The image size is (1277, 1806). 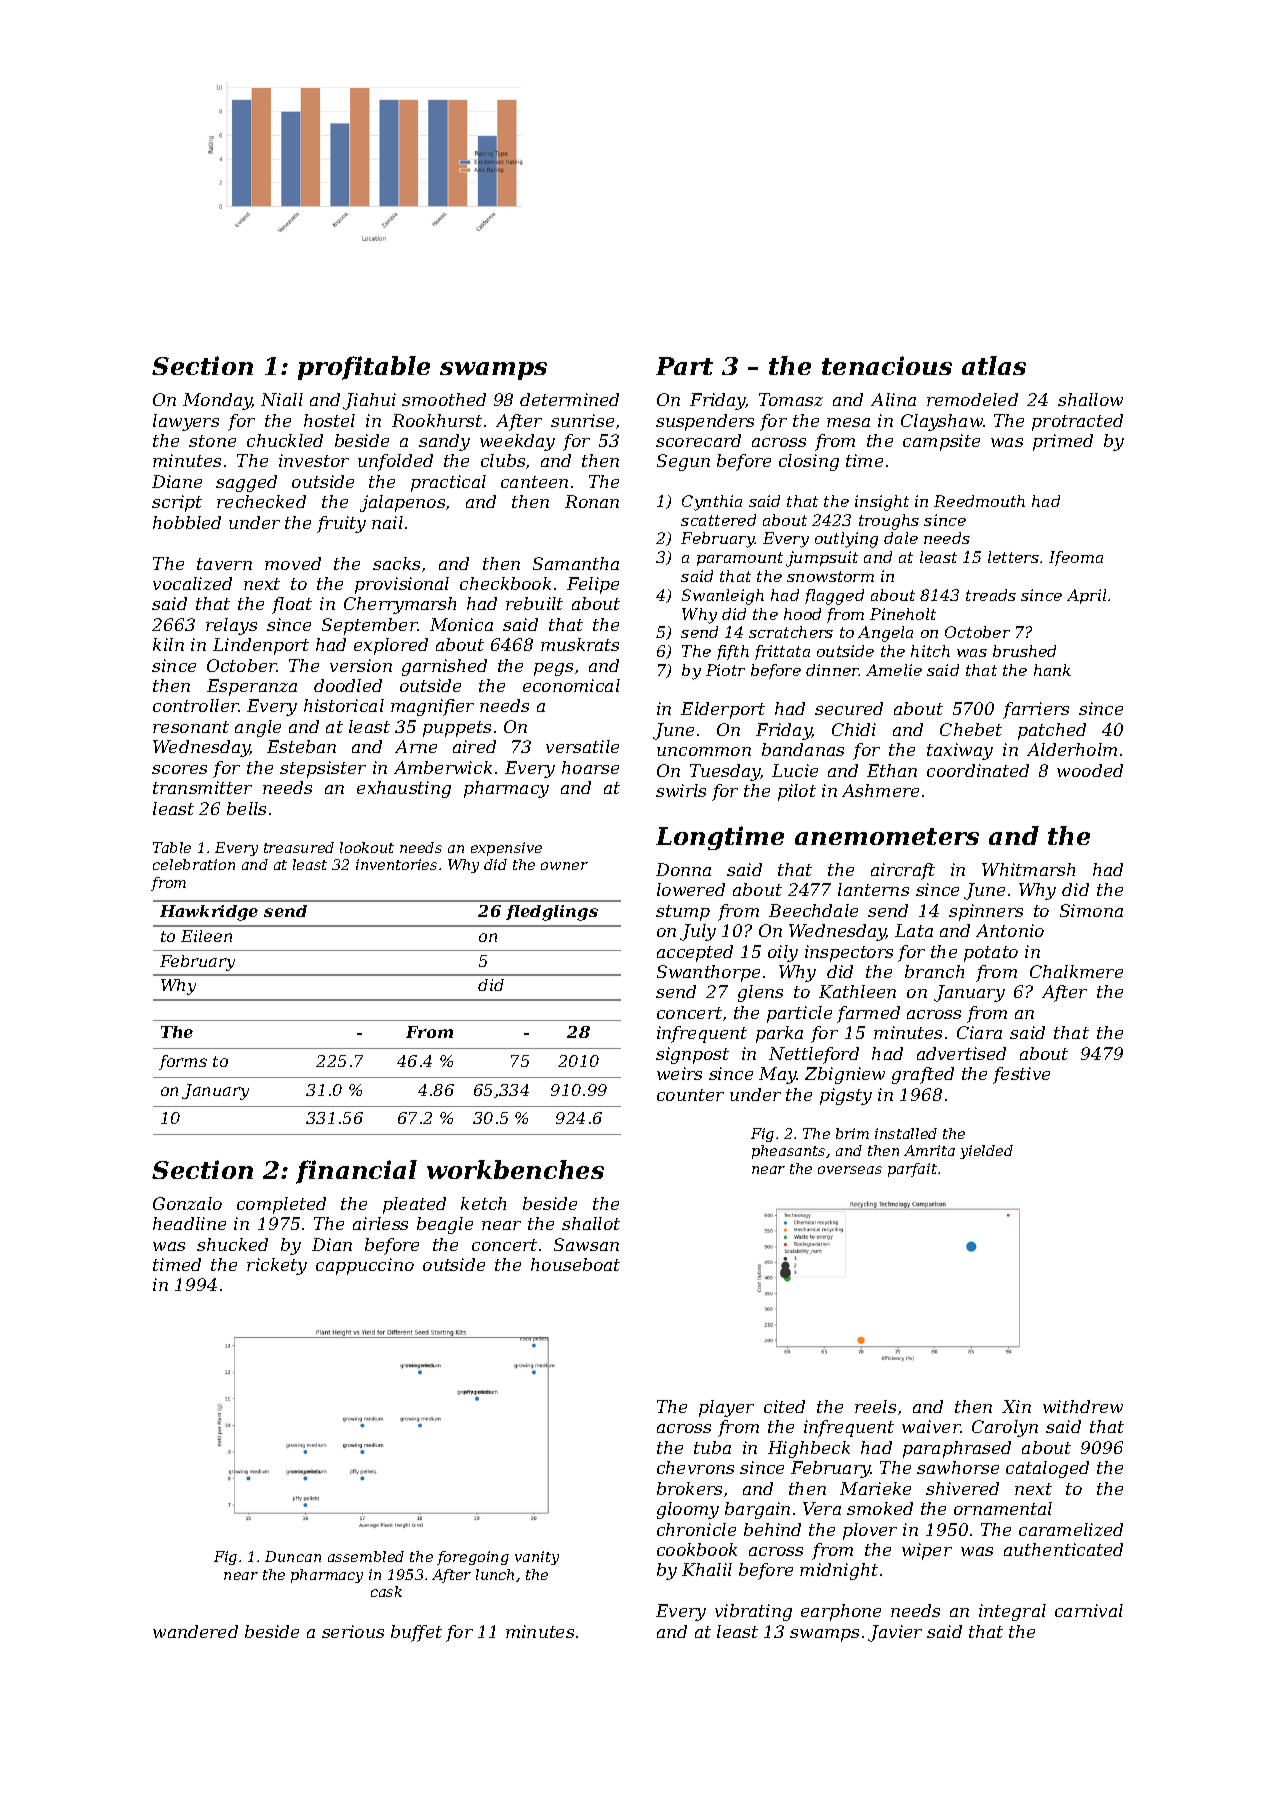 What do you see at coordinates (369, 401) in the document?
I see `Jiahui` at bounding box center [369, 401].
